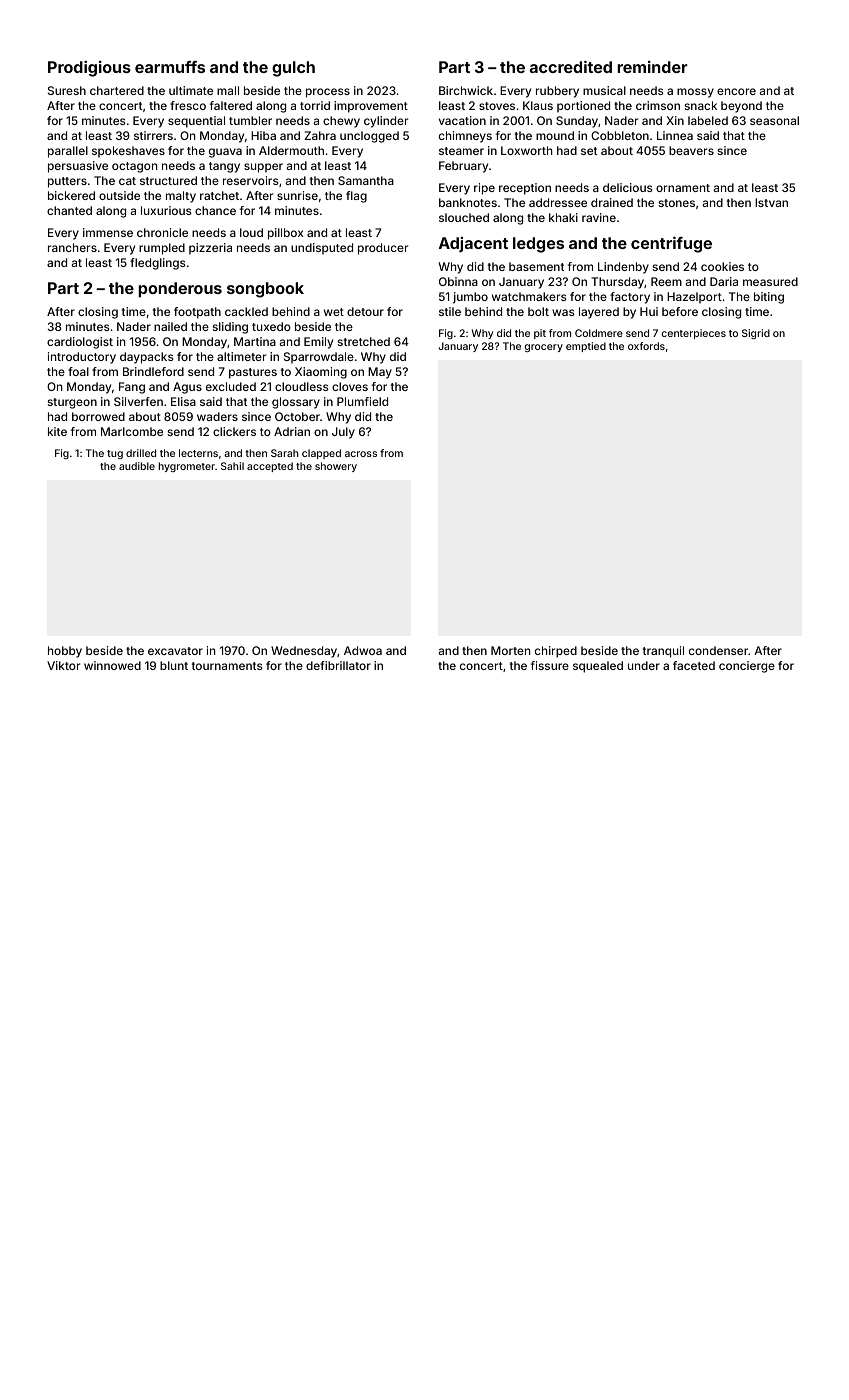 This document has height=1400, width=849. Describe the element at coordinates (466, 90) in the document. I see `Birchwick` at that location.
